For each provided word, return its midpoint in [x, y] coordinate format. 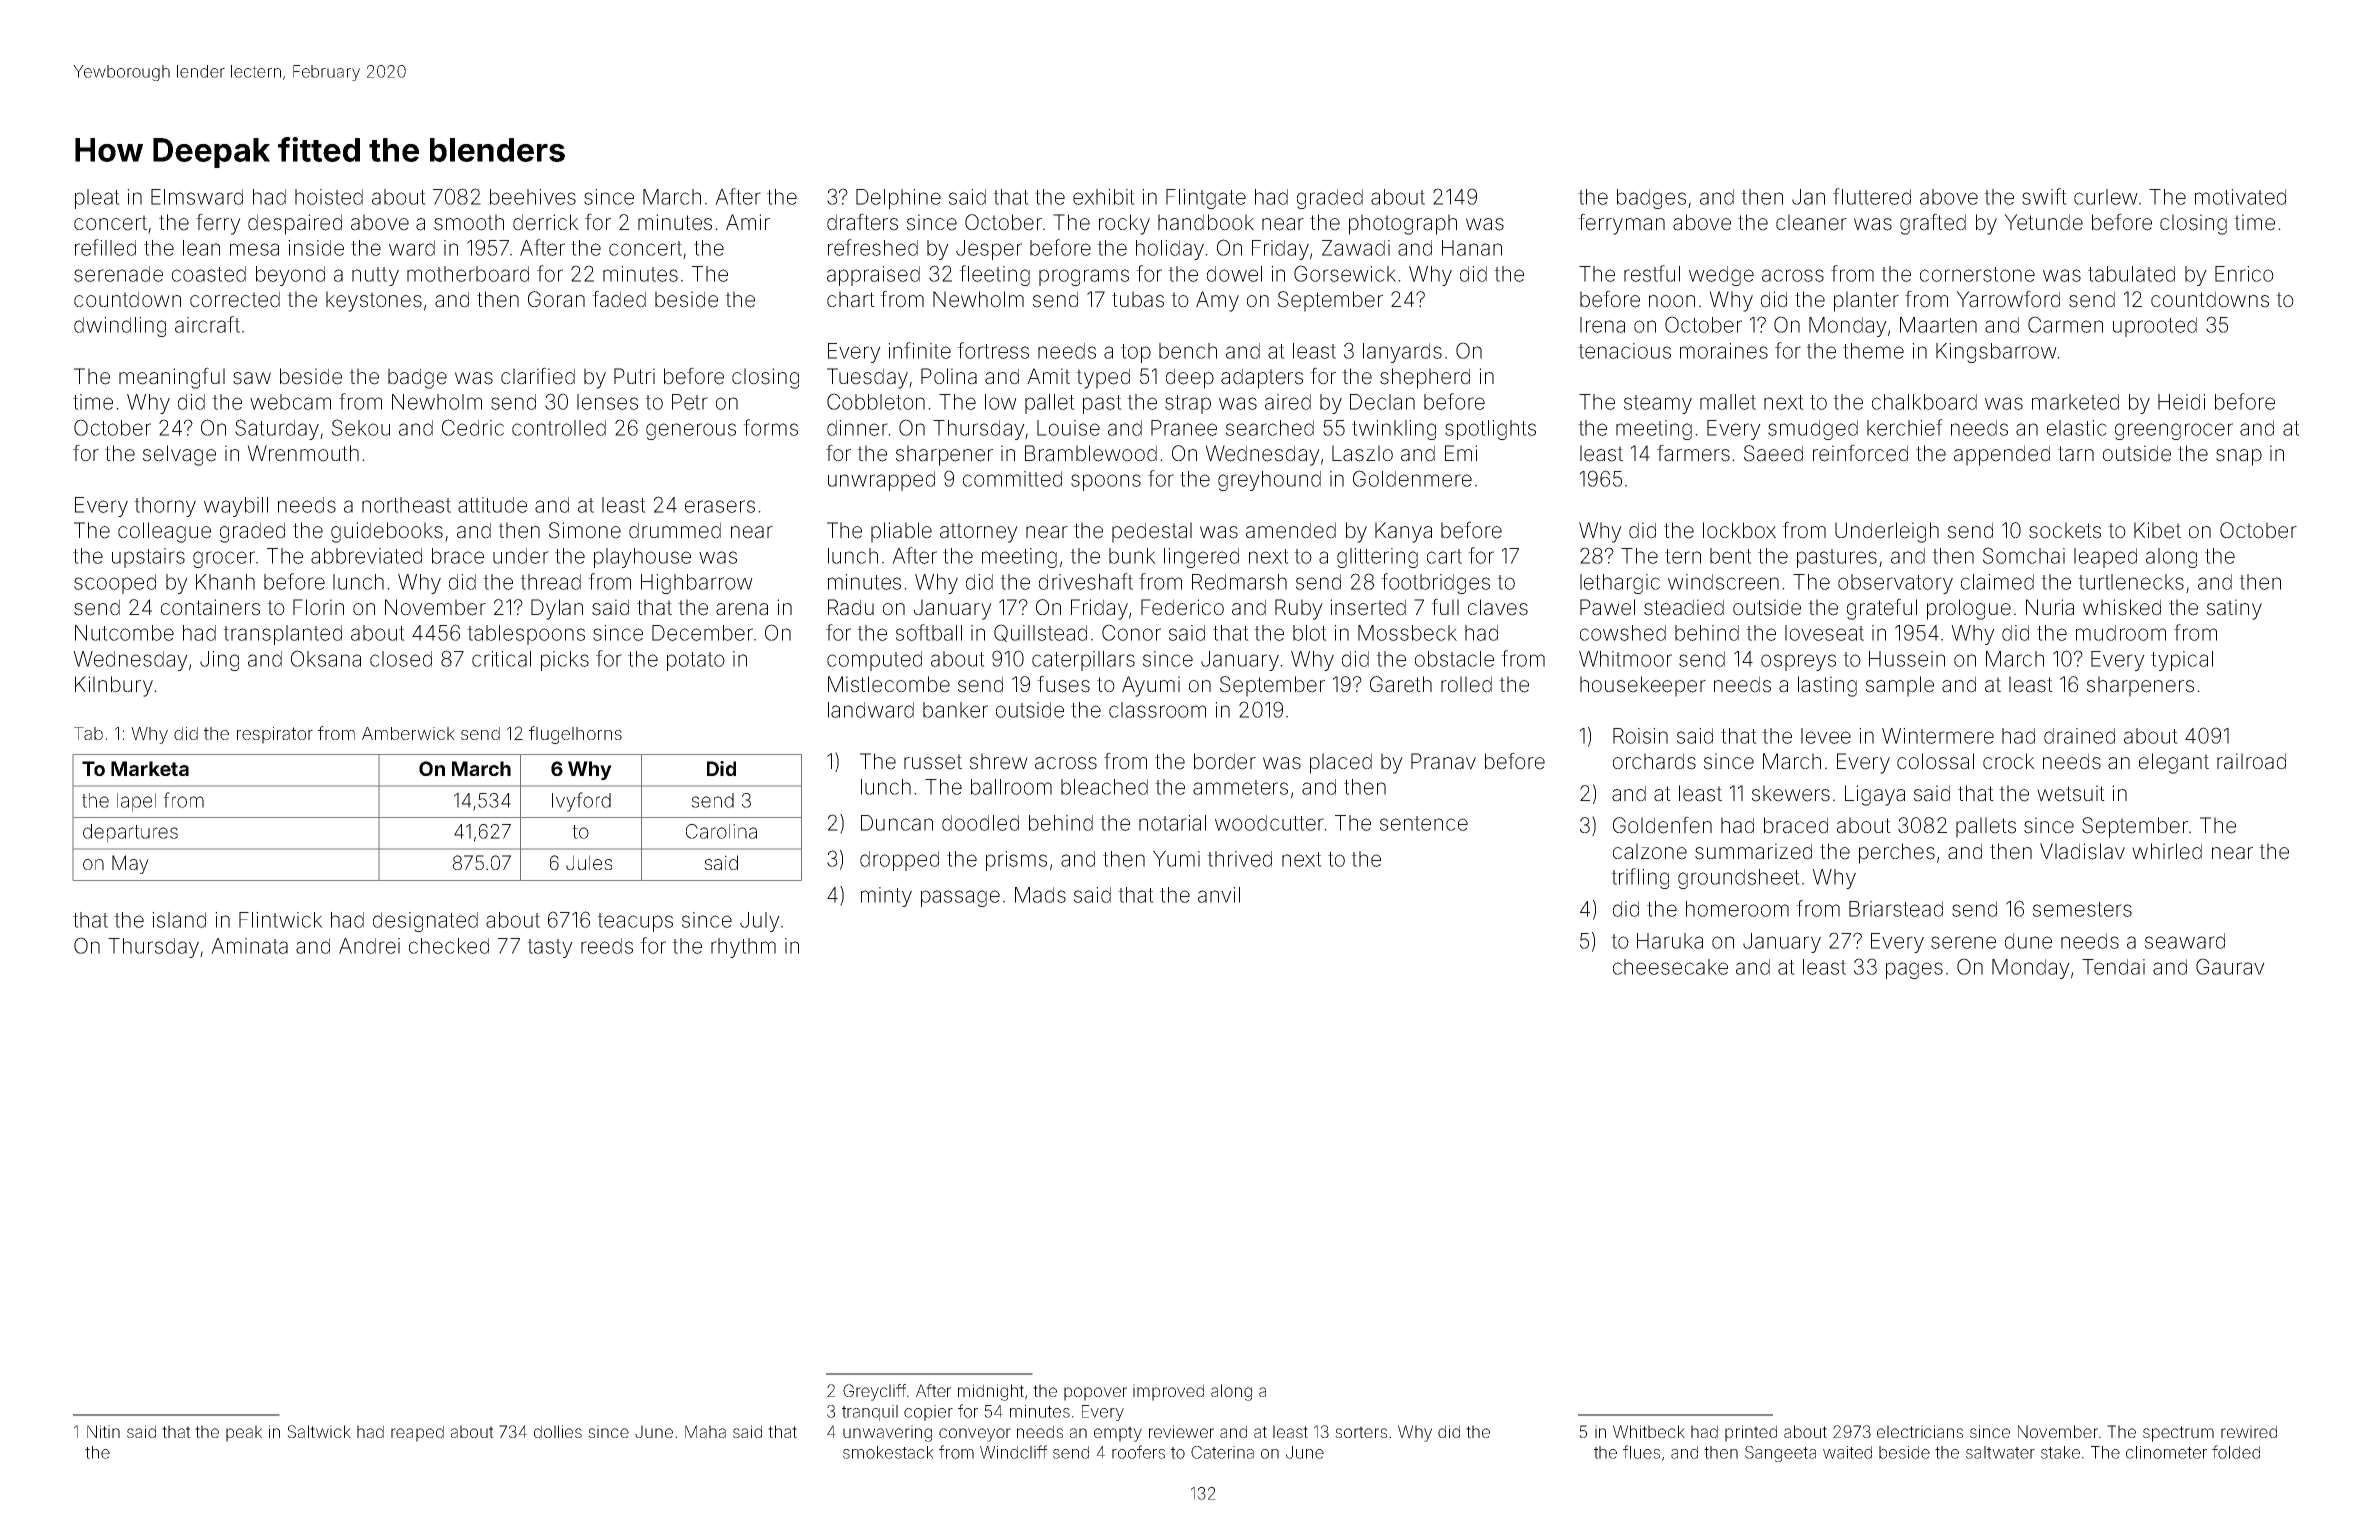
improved [1168, 1392]
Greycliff [874, 1392]
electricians [1920, 1431]
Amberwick [408, 733]
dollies [558, 1431]
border [1225, 761]
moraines [1724, 351]
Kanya [1403, 532]
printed [1751, 1433]
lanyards [1402, 353]
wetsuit [2071, 793]
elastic [2077, 428]
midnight [991, 1392]
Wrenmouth [303, 453]
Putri [634, 376]
